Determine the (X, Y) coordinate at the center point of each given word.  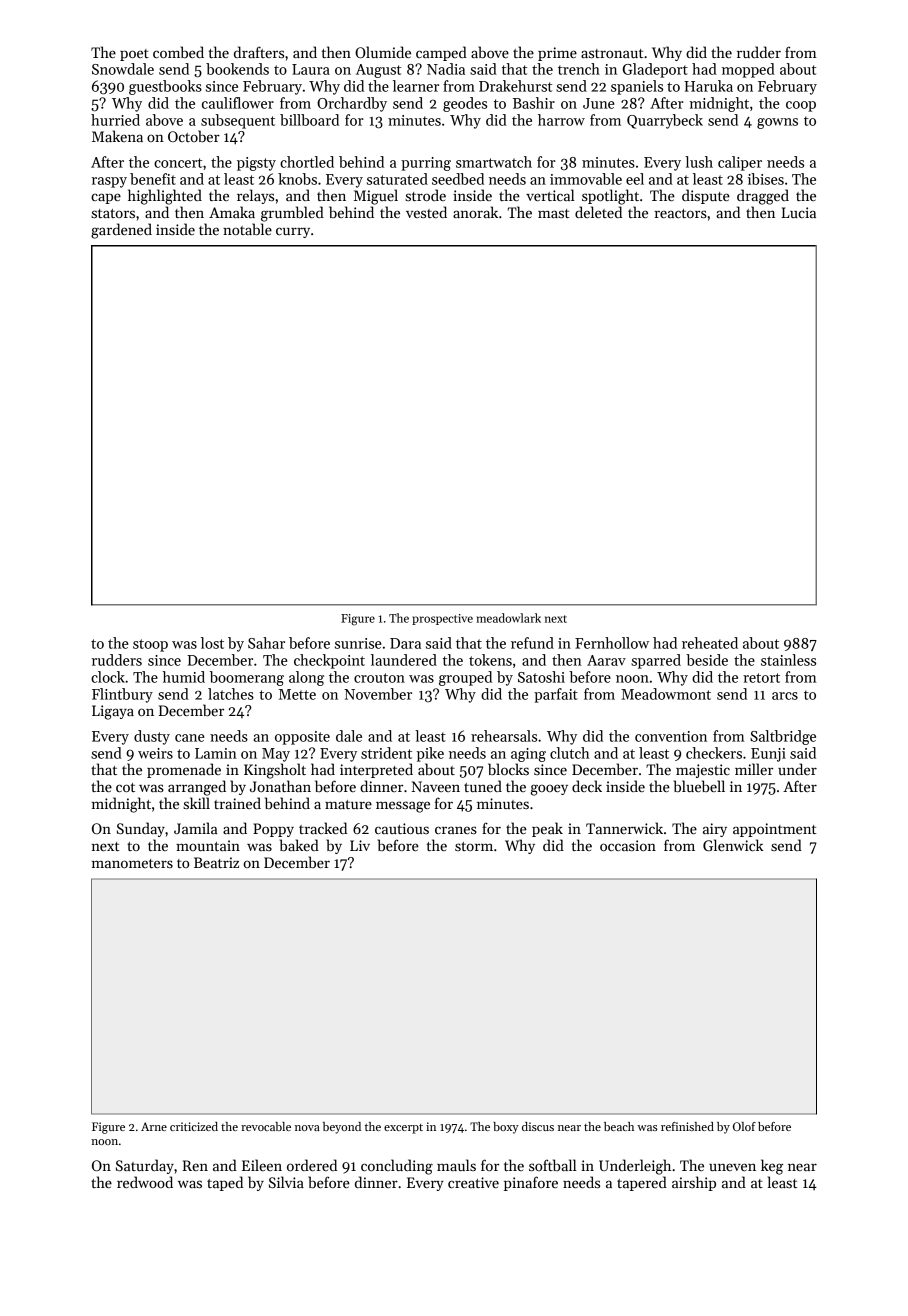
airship (694, 1183)
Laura (311, 69)
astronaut (612, 53)
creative (473, 1182)
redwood (145, 1182)
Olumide (383, 52)
